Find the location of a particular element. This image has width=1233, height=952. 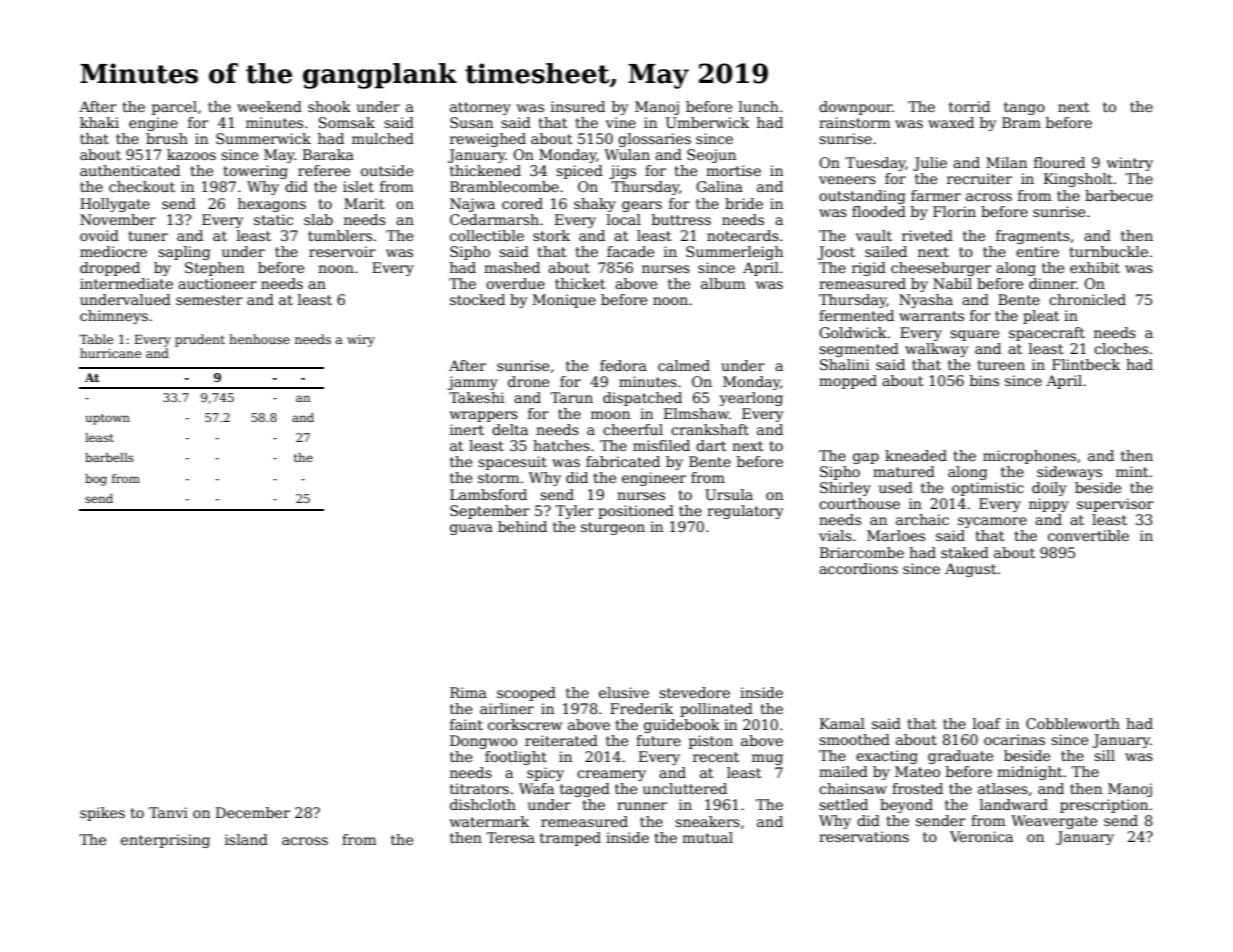

fermented is located at coordinates (856, 315).
